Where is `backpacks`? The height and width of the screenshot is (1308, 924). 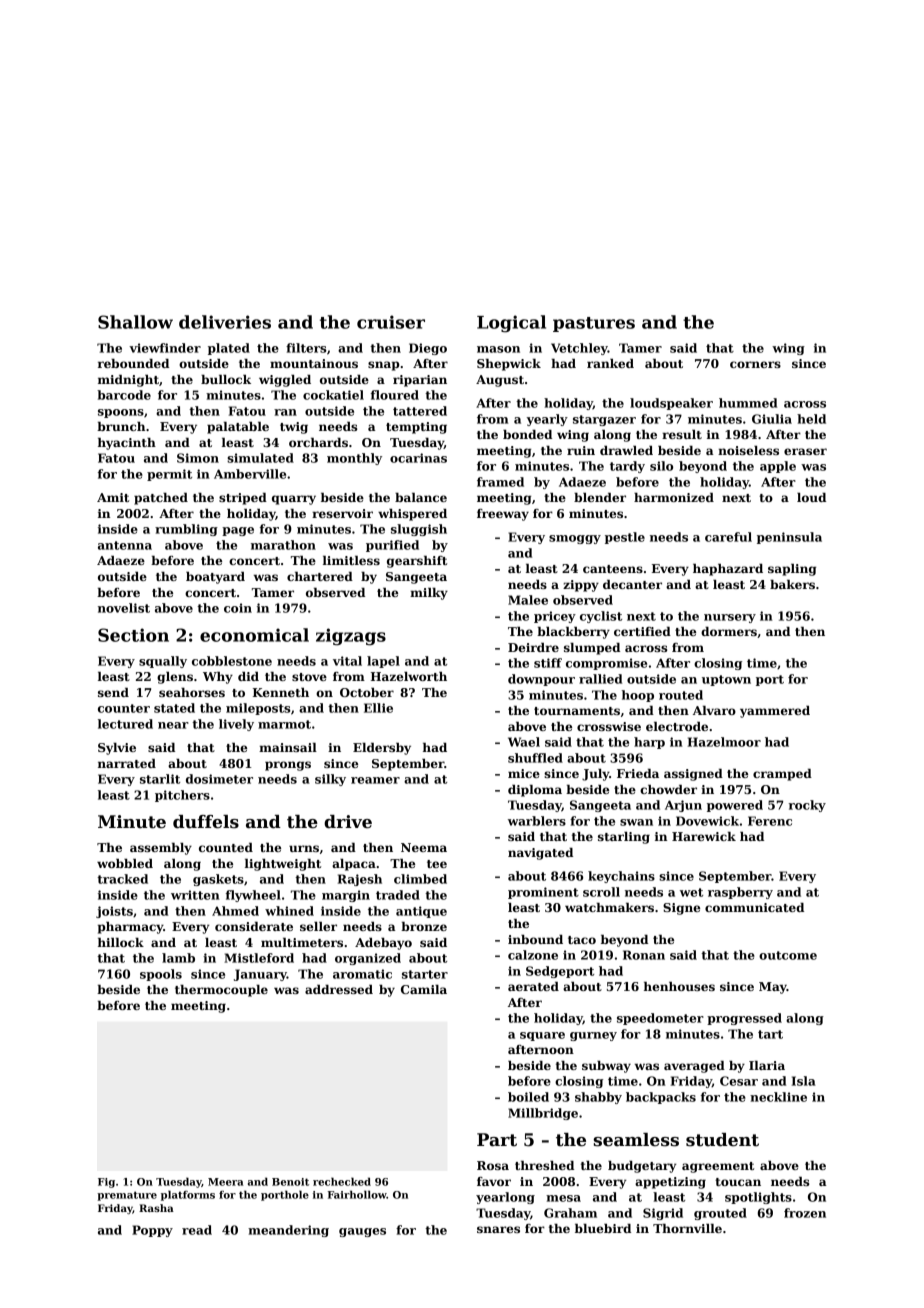 backpacks is located at coordinates (661, 1098).
